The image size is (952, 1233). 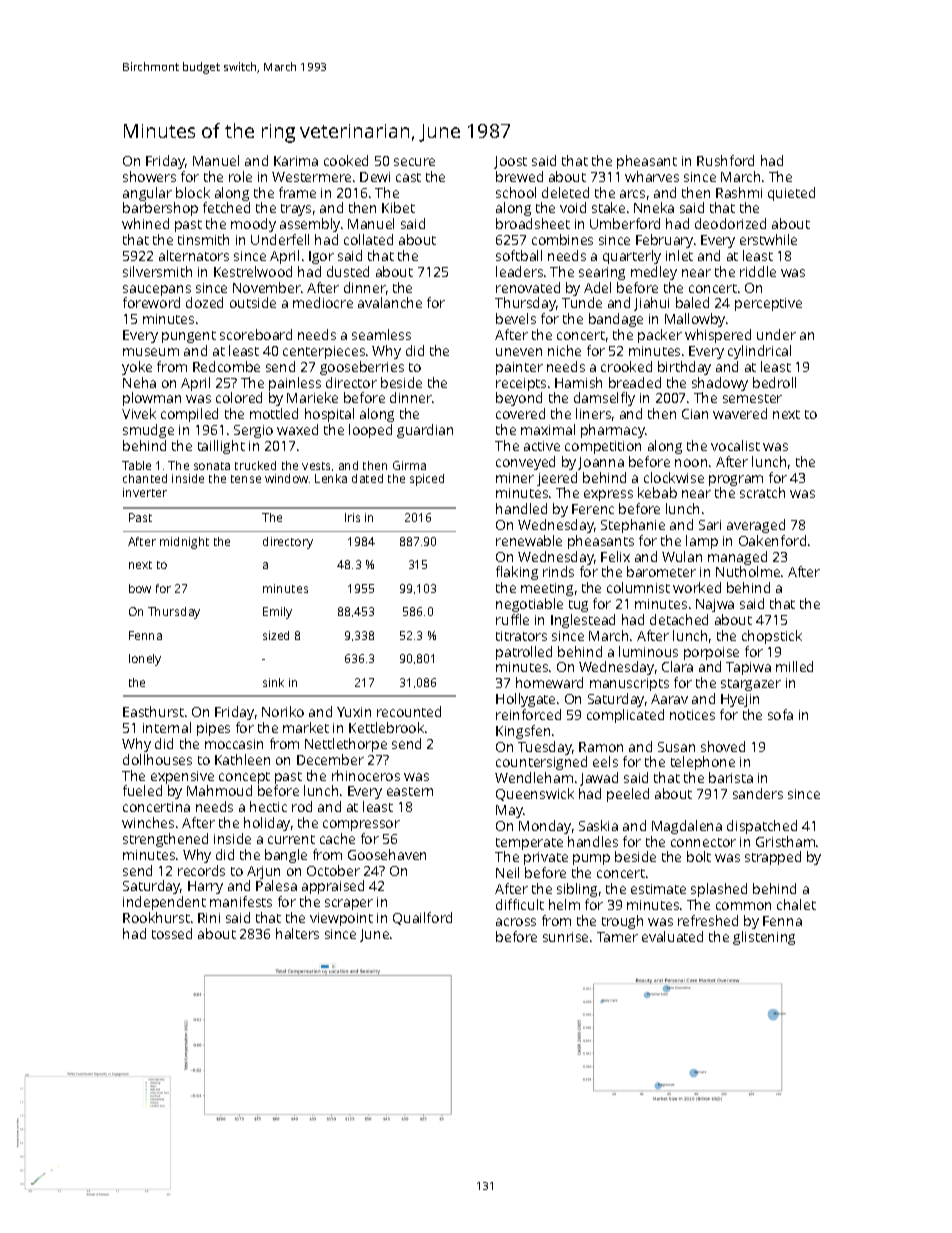 What do you see at coordinates (167, 727) in the screenshot?
I see `internal` at bounding box center [167, 727].
